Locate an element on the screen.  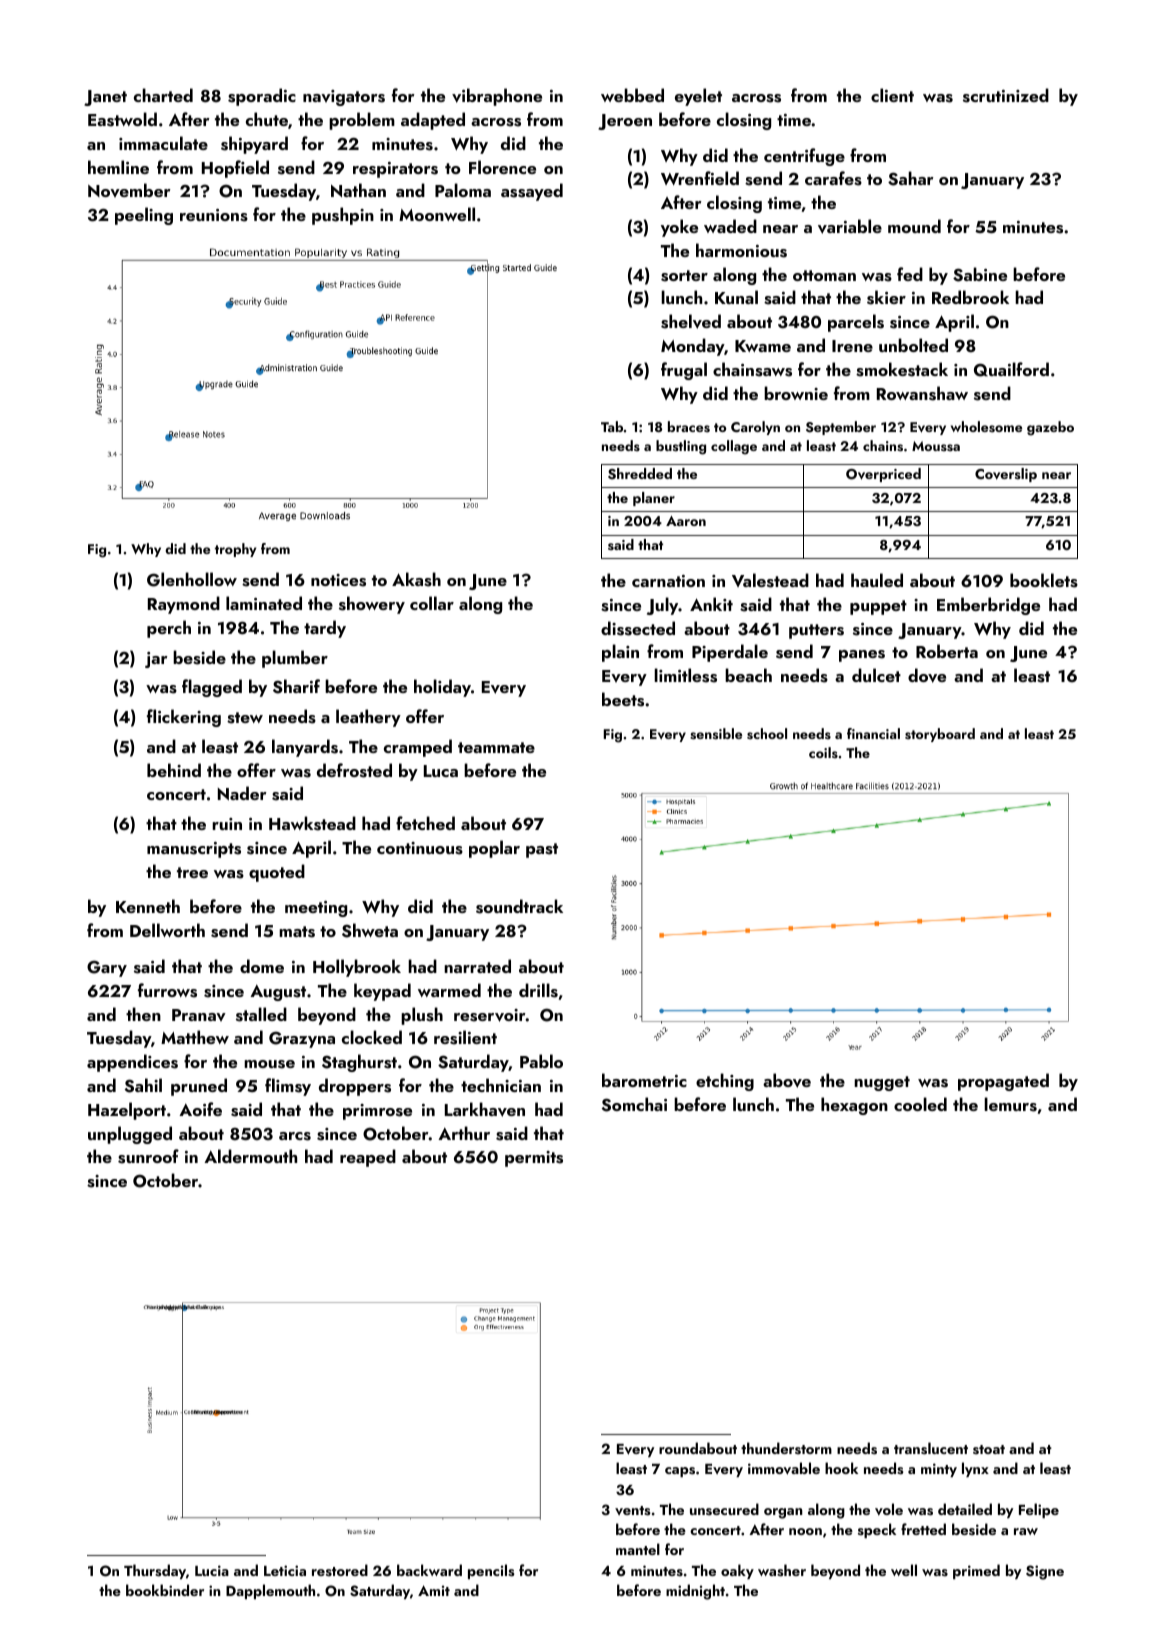
midnight is located at coordinates (695, 1592).
